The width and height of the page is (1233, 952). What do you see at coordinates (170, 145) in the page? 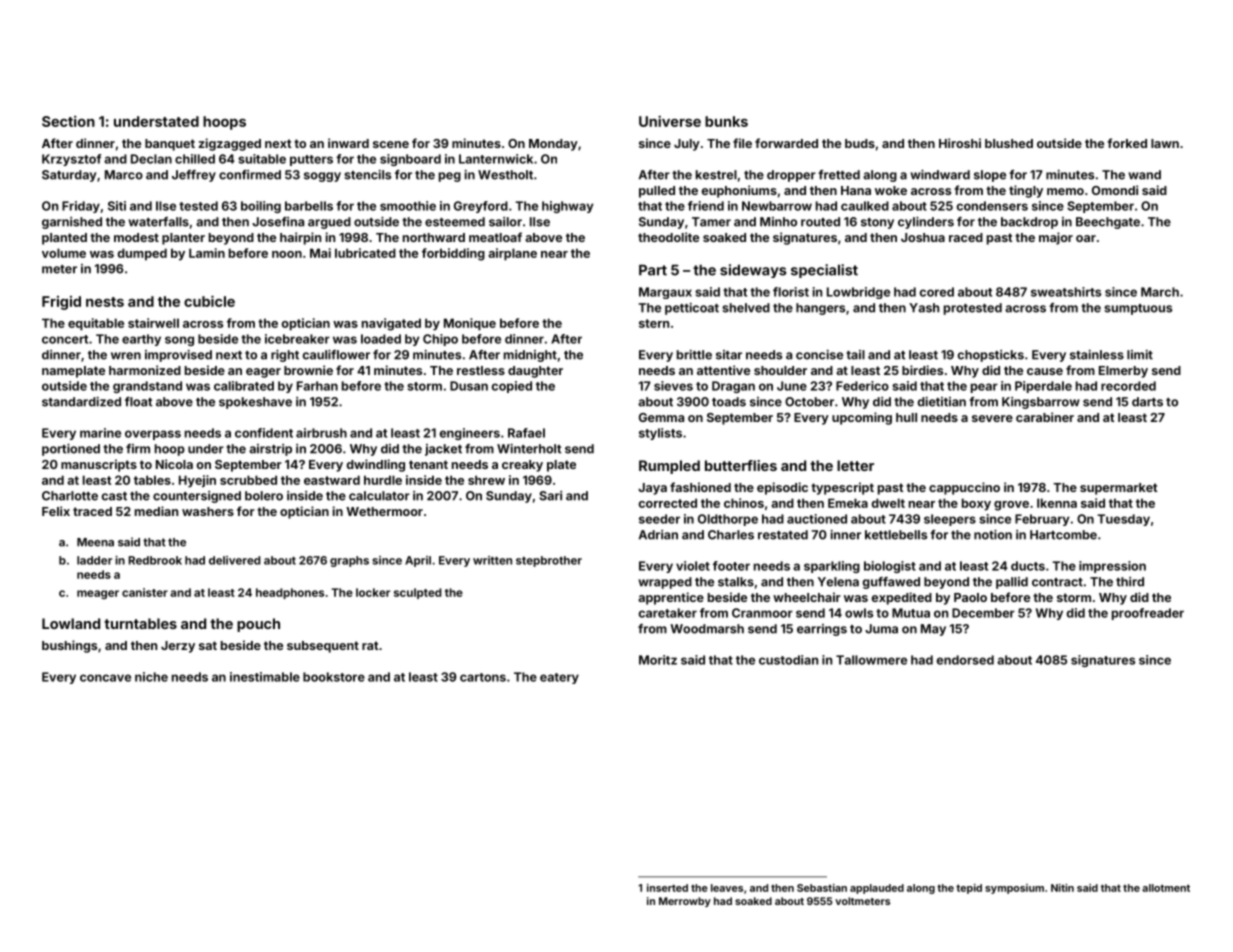
I see `banquet` at bounding box center [170, 145].
